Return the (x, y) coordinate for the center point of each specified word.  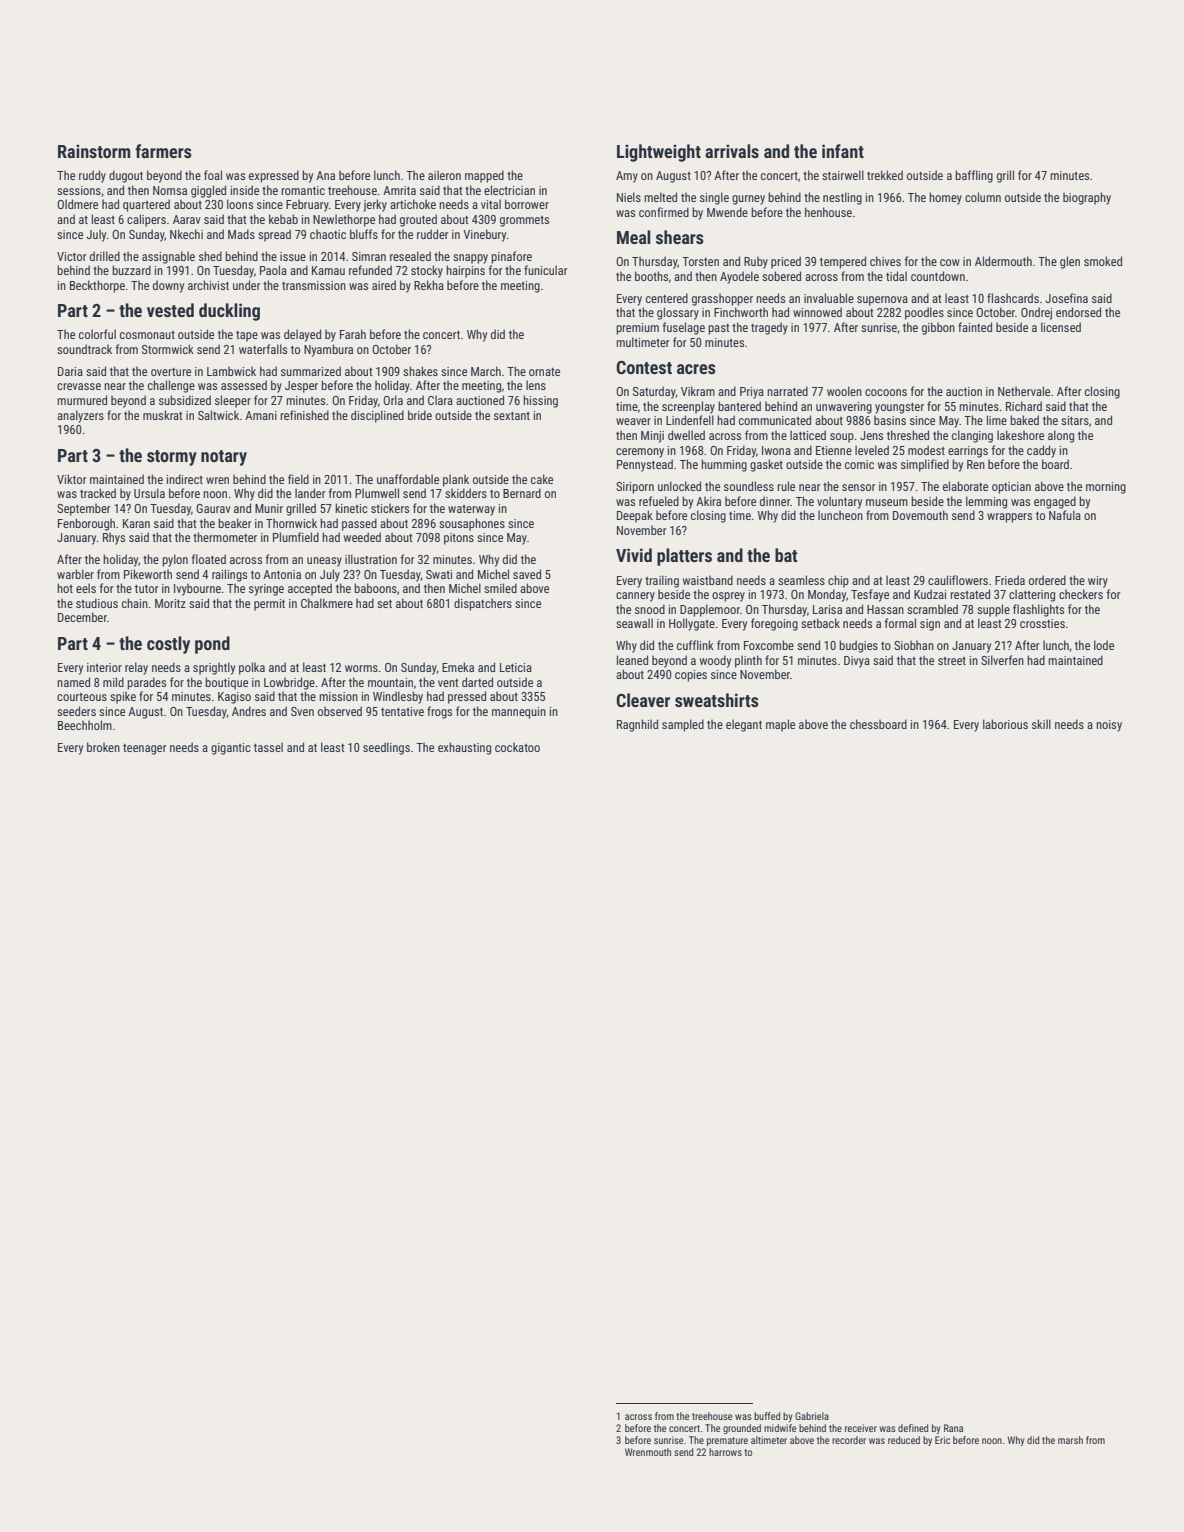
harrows (725, 1452)
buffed (767, 1416)
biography (1087, 198)
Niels (629, 197)
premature (727, 1441)
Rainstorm (94, 151)
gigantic (231, 749)
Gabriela (812, 1416)
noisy (1109, 726)
